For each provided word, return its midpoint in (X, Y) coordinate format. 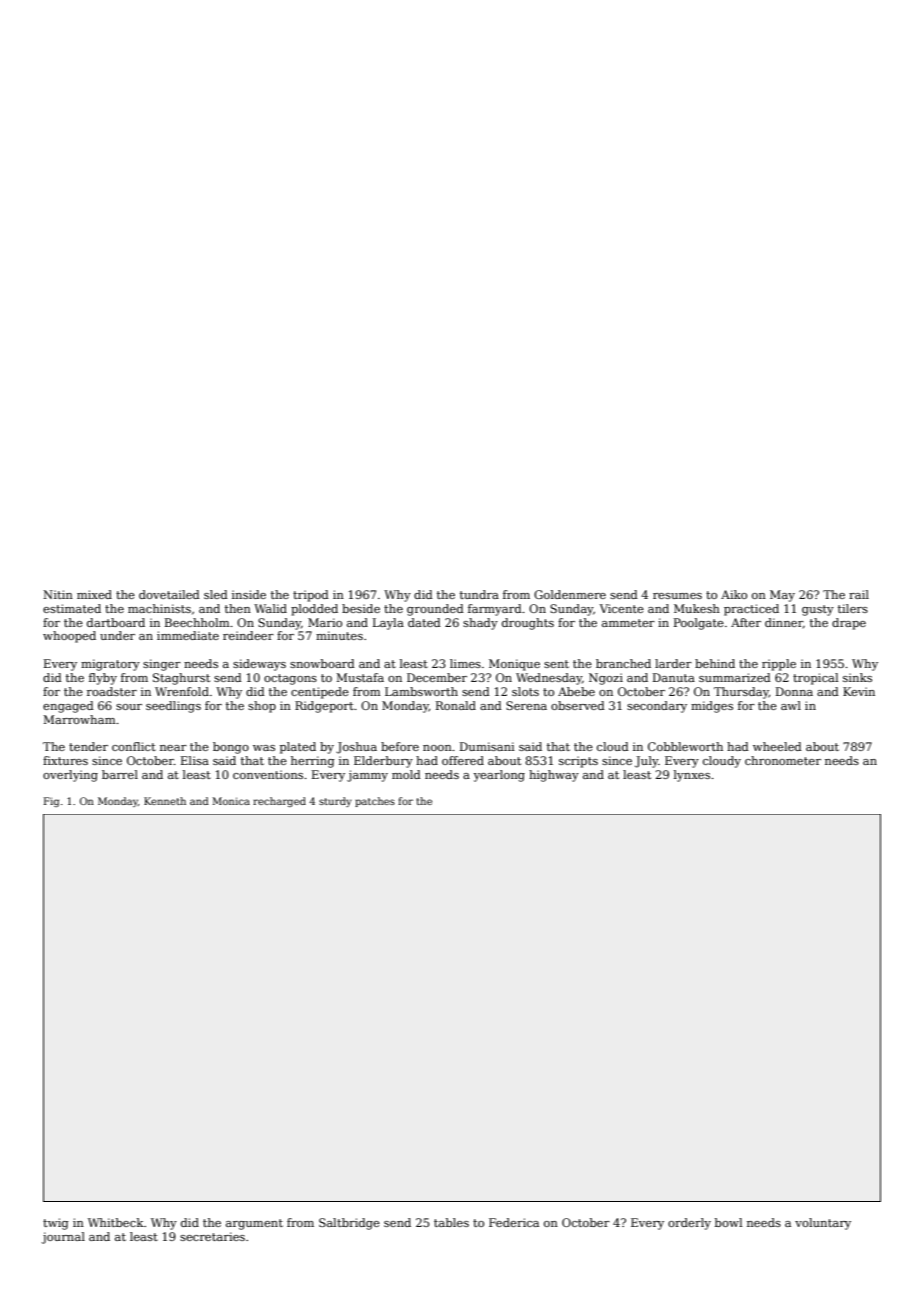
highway (554, 776)
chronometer (783, 760)
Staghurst (181, 679)
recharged (279, 802)
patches (375, 802)
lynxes (692, 776)
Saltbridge (349, 1224)
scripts (578, 762)
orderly (689, 1224)
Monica (231, 801)
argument (254, 1224)
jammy (367, 776)
